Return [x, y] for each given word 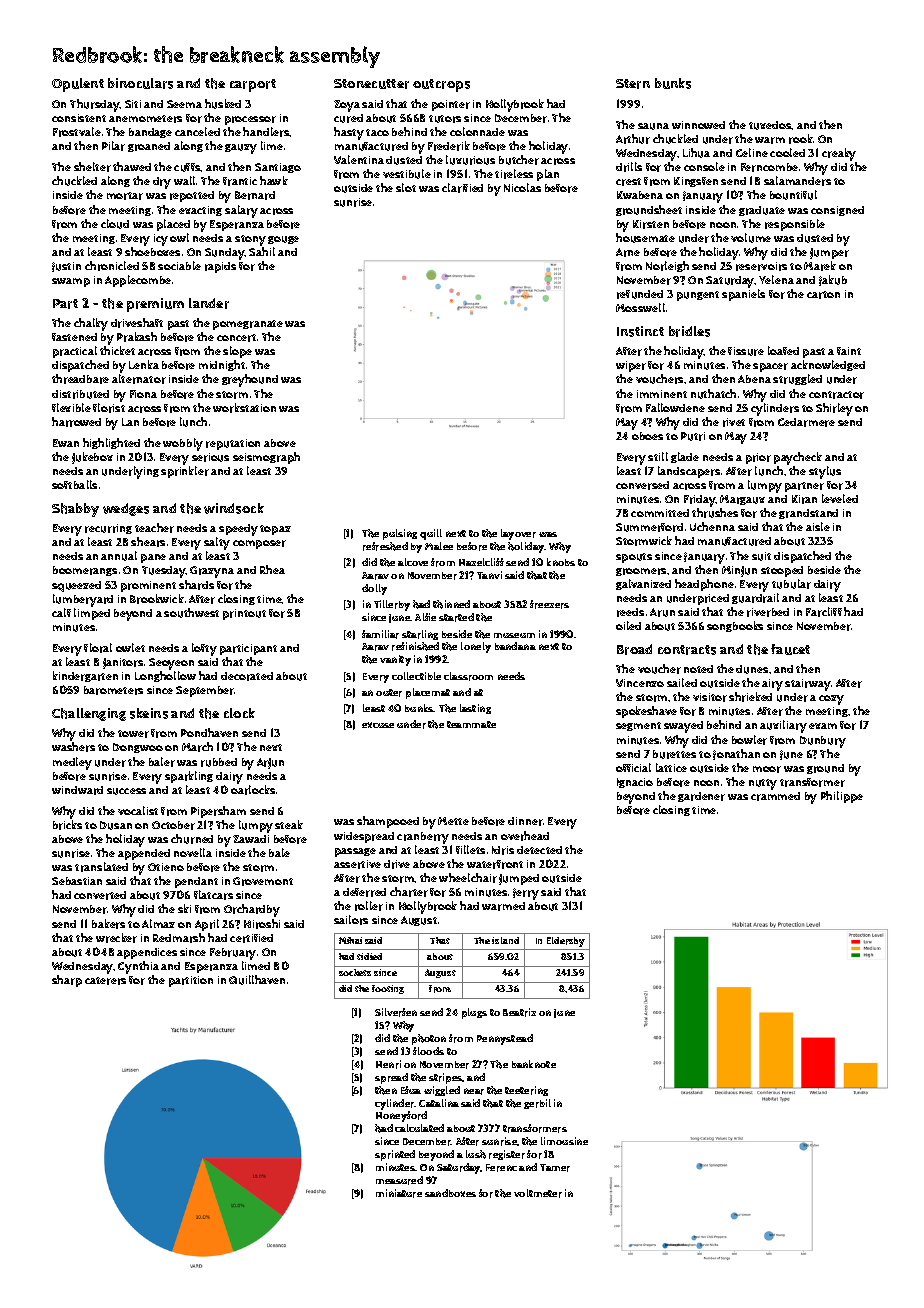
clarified [462, 188]
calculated [419, 1128]
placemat [428, 693]
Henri [388, 1064]
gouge [283, 240]
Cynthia [138, 967]
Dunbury [823, 742]
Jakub [833, 280]
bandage [150, 133]
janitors [123, 663]
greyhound [250, 380]
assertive [357, 864]
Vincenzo [640, 683]
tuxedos [770, 125]
